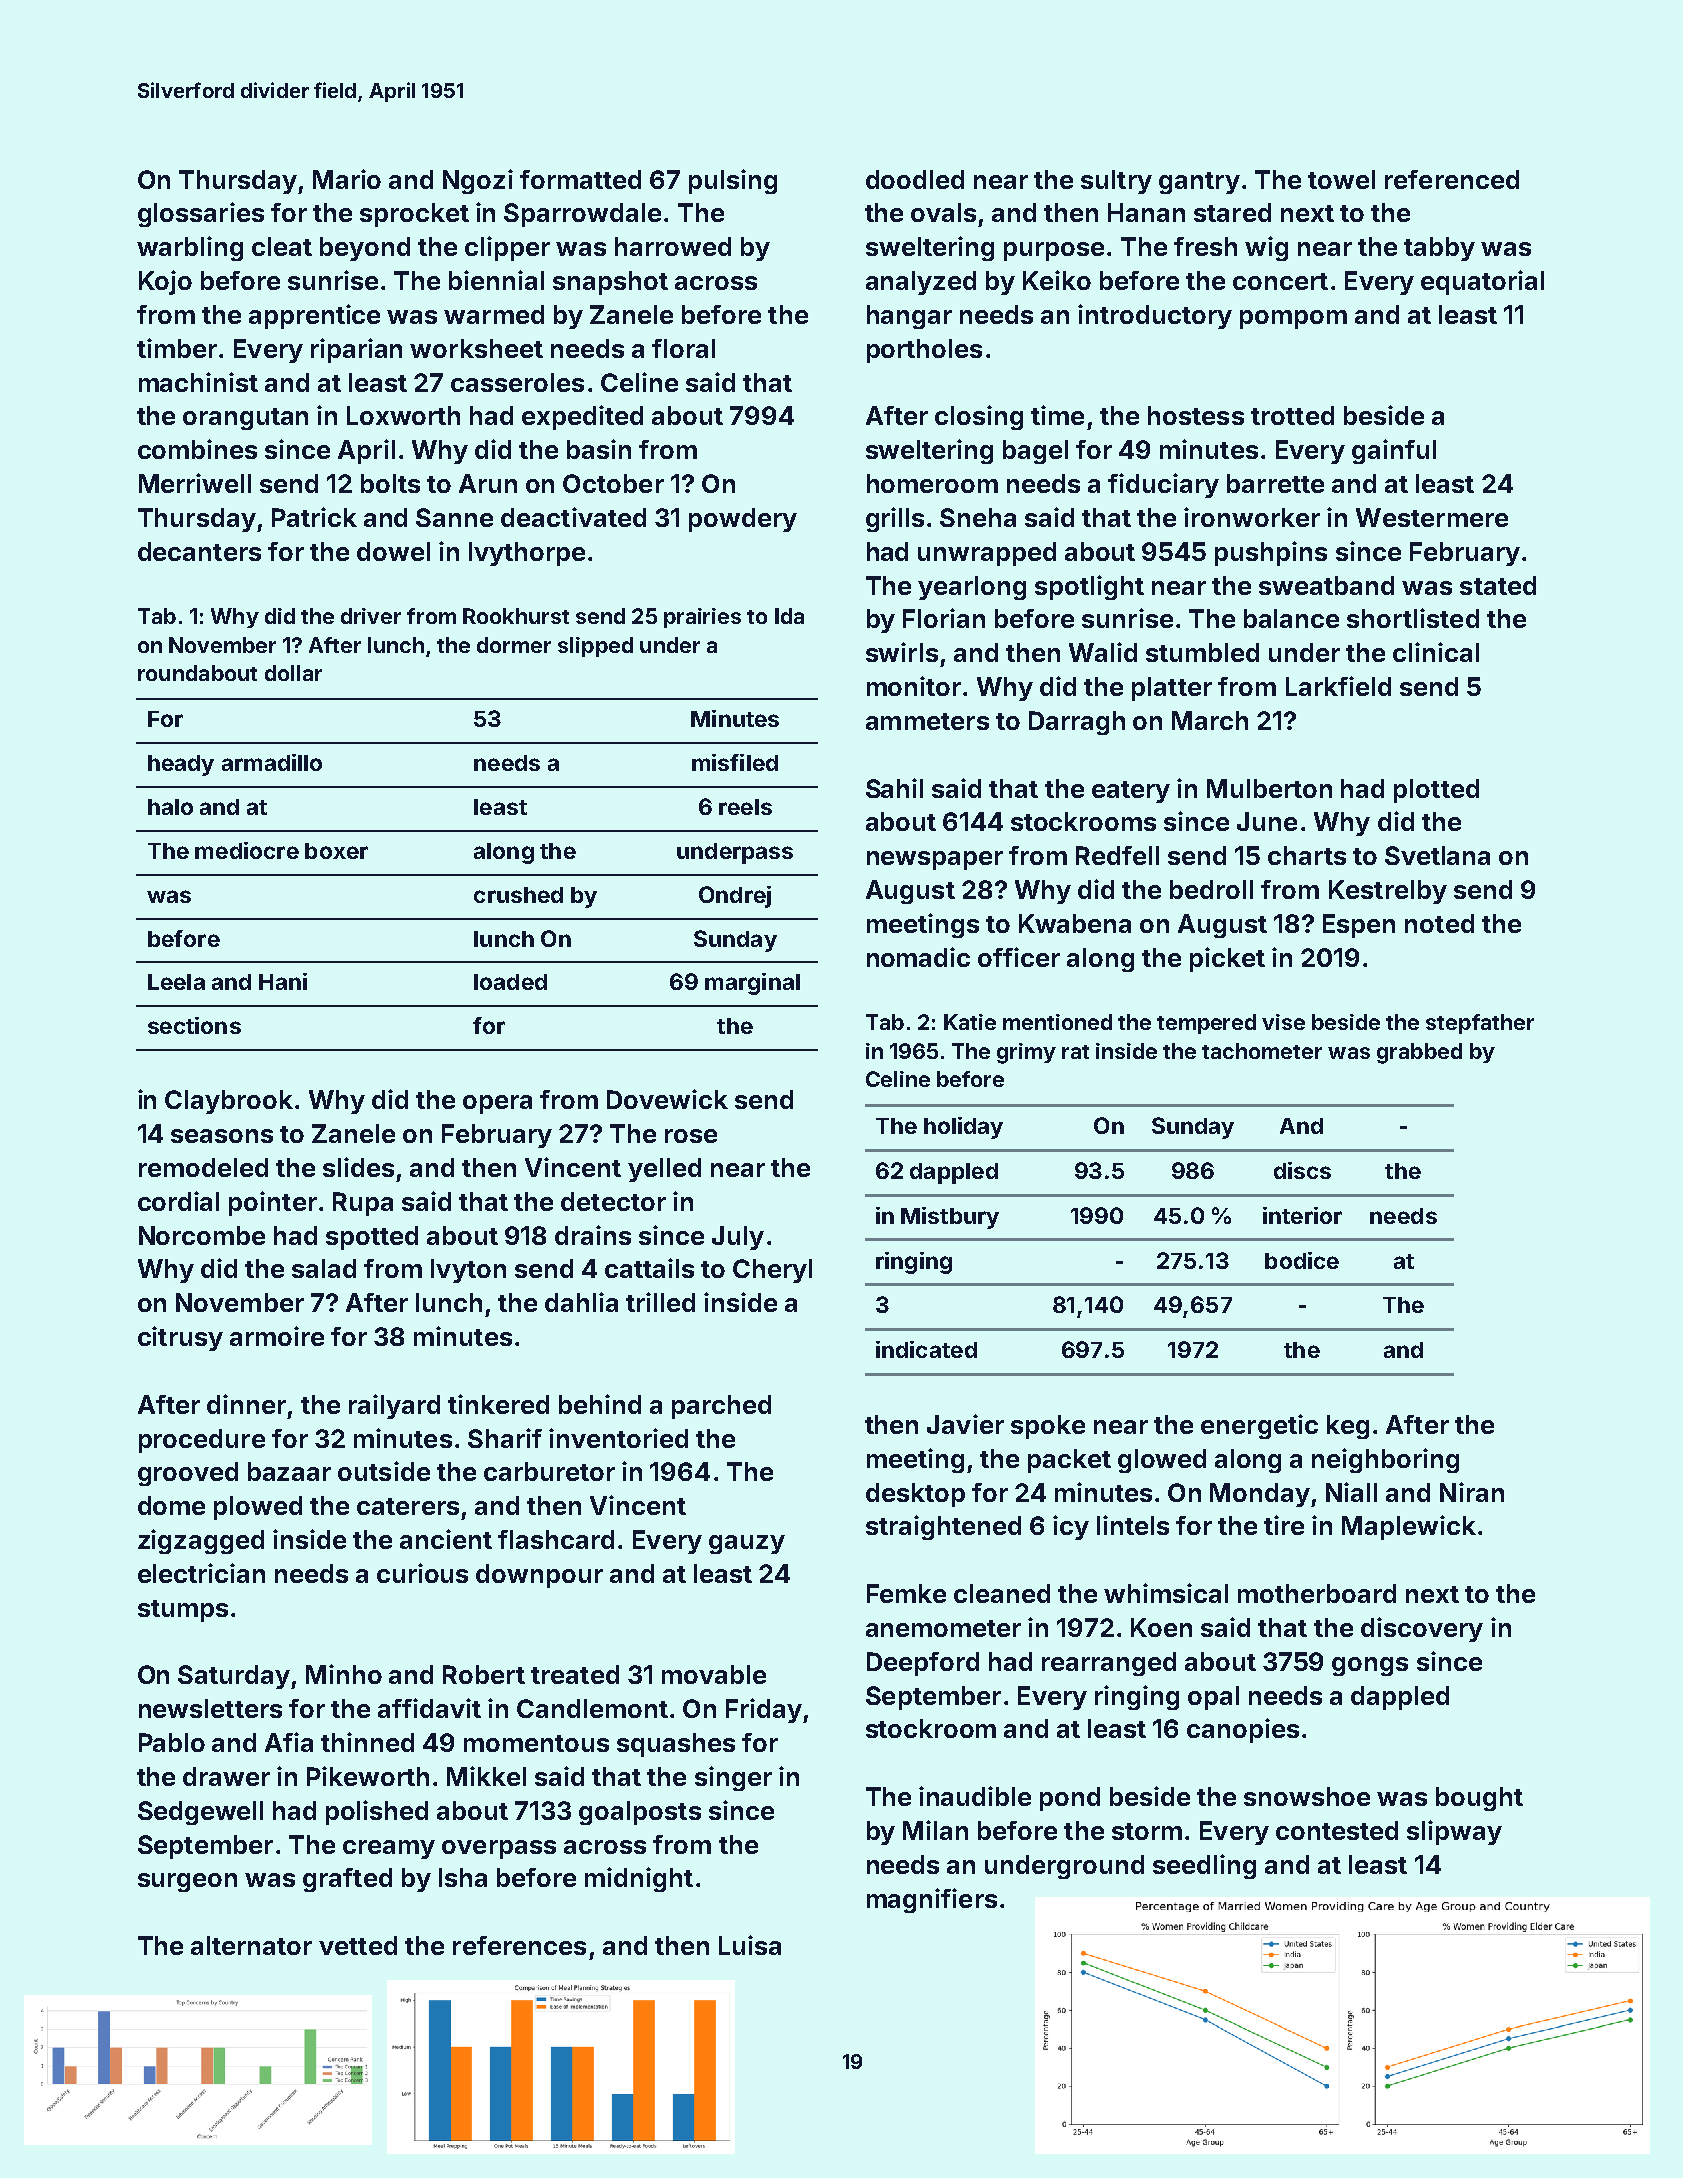  I want to click on Mario, so click(347, 179).
